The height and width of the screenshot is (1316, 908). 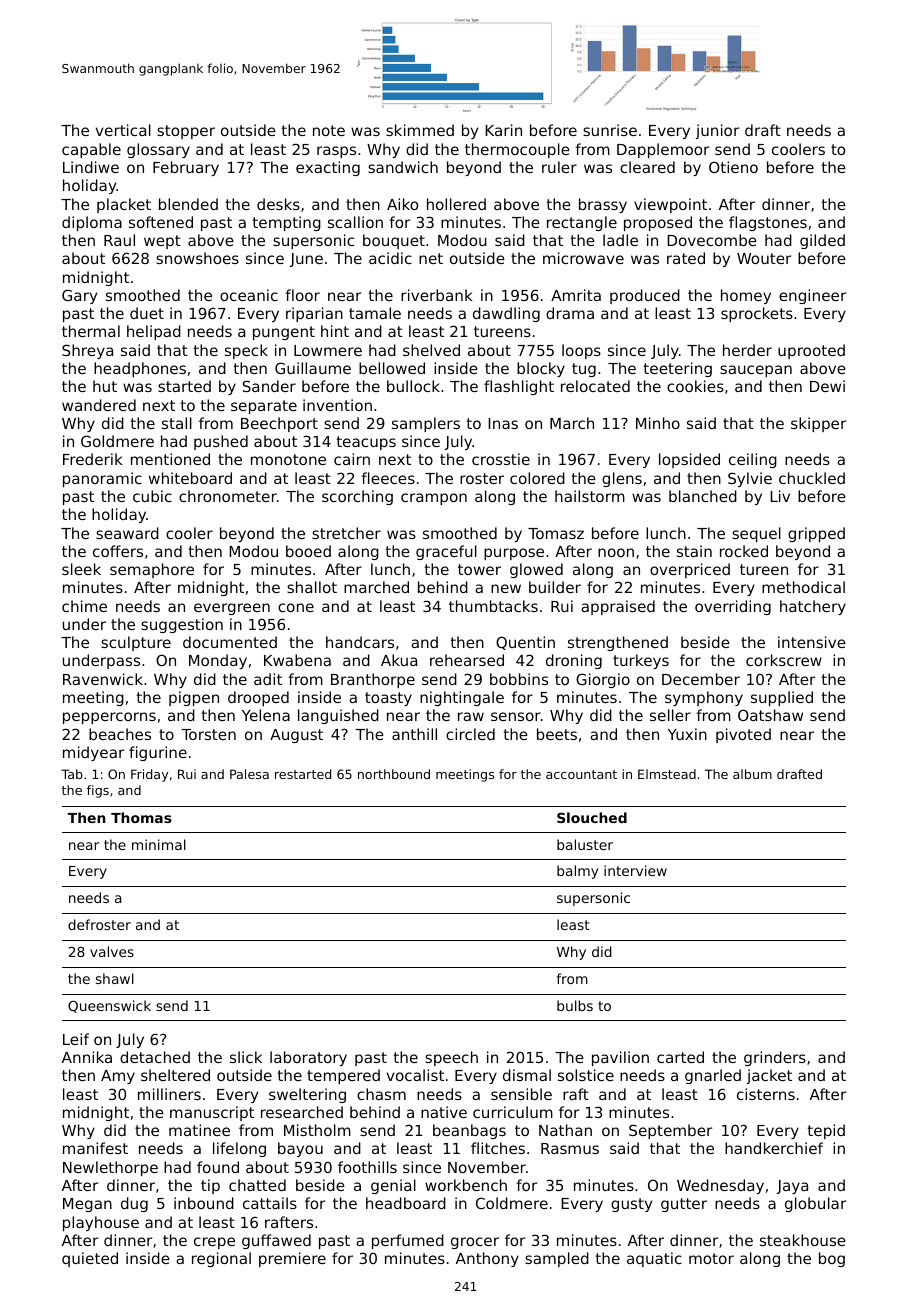 I want to click on rectangle, so click(x=582, y=223).
